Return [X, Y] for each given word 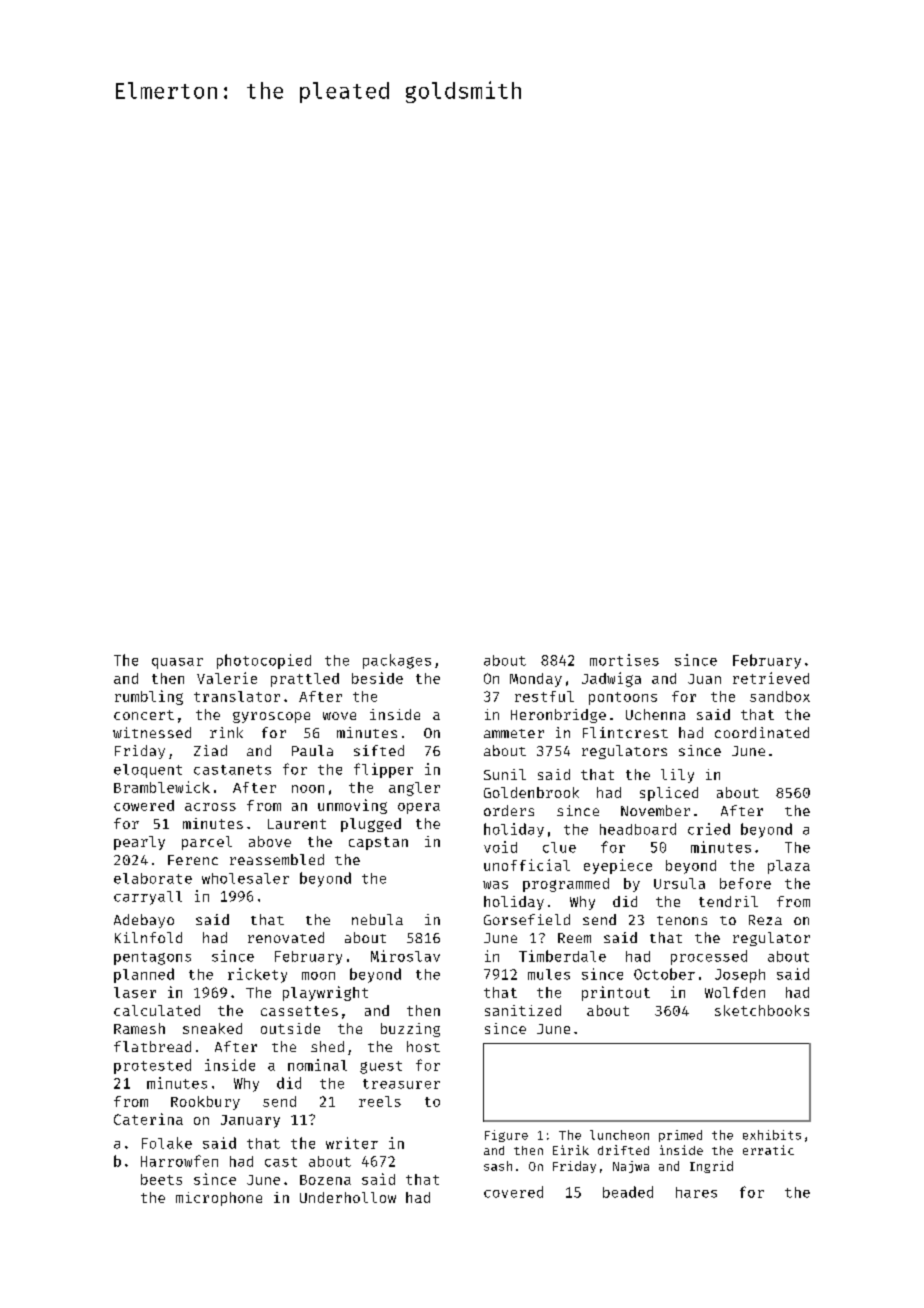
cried [709, 829]
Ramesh [139, 1028]
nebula [377, 919]
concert [144, 715]
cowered [144, 805]
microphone [219, 1199]
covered [513, 1192]
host [423, 1046]
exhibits [772, 1135]
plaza [789, 867]
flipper [383, 770]
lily [677, 776]
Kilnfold [148, 937]
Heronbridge [558, 716]
